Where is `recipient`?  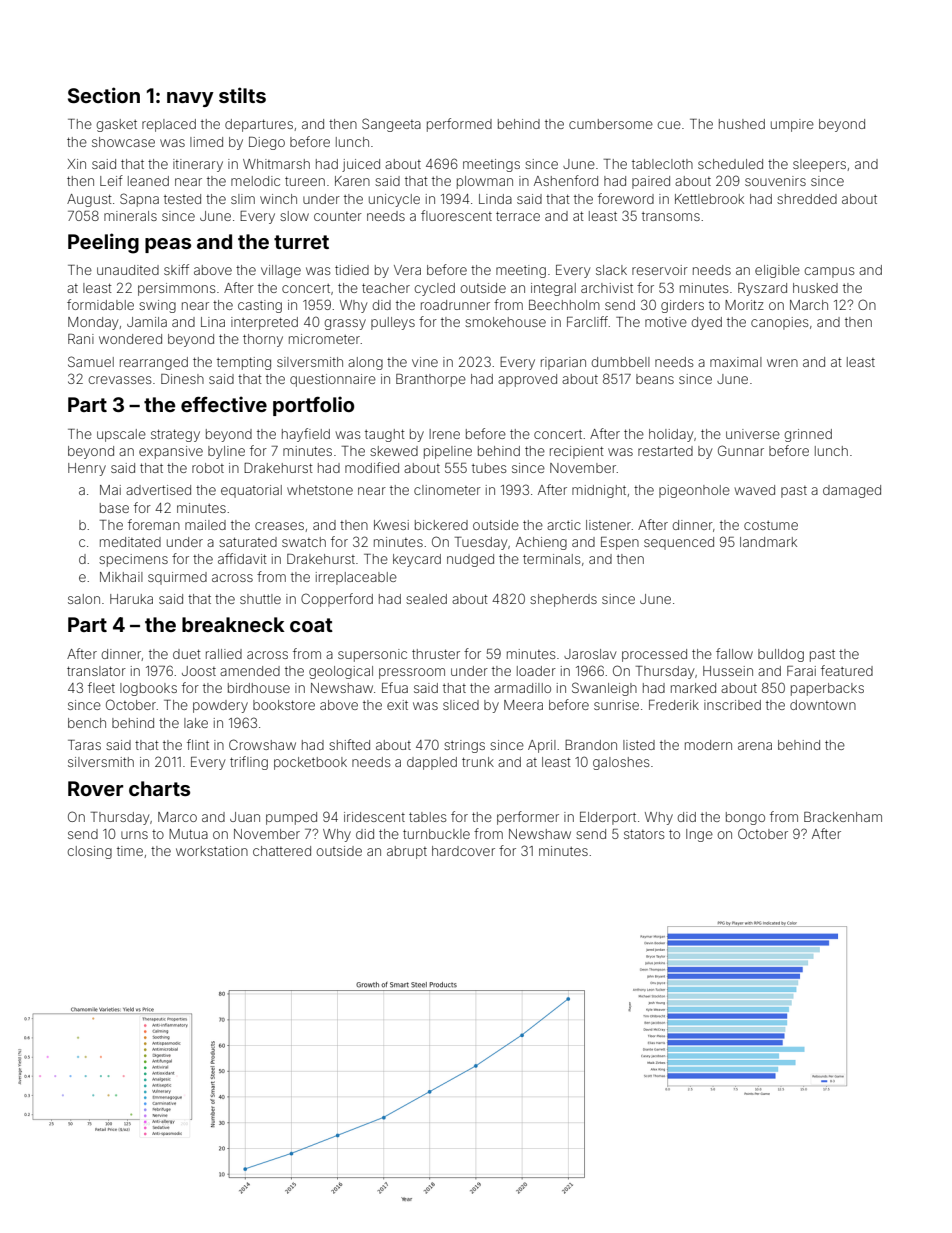
recipient is located at coordinates (577, 452).
